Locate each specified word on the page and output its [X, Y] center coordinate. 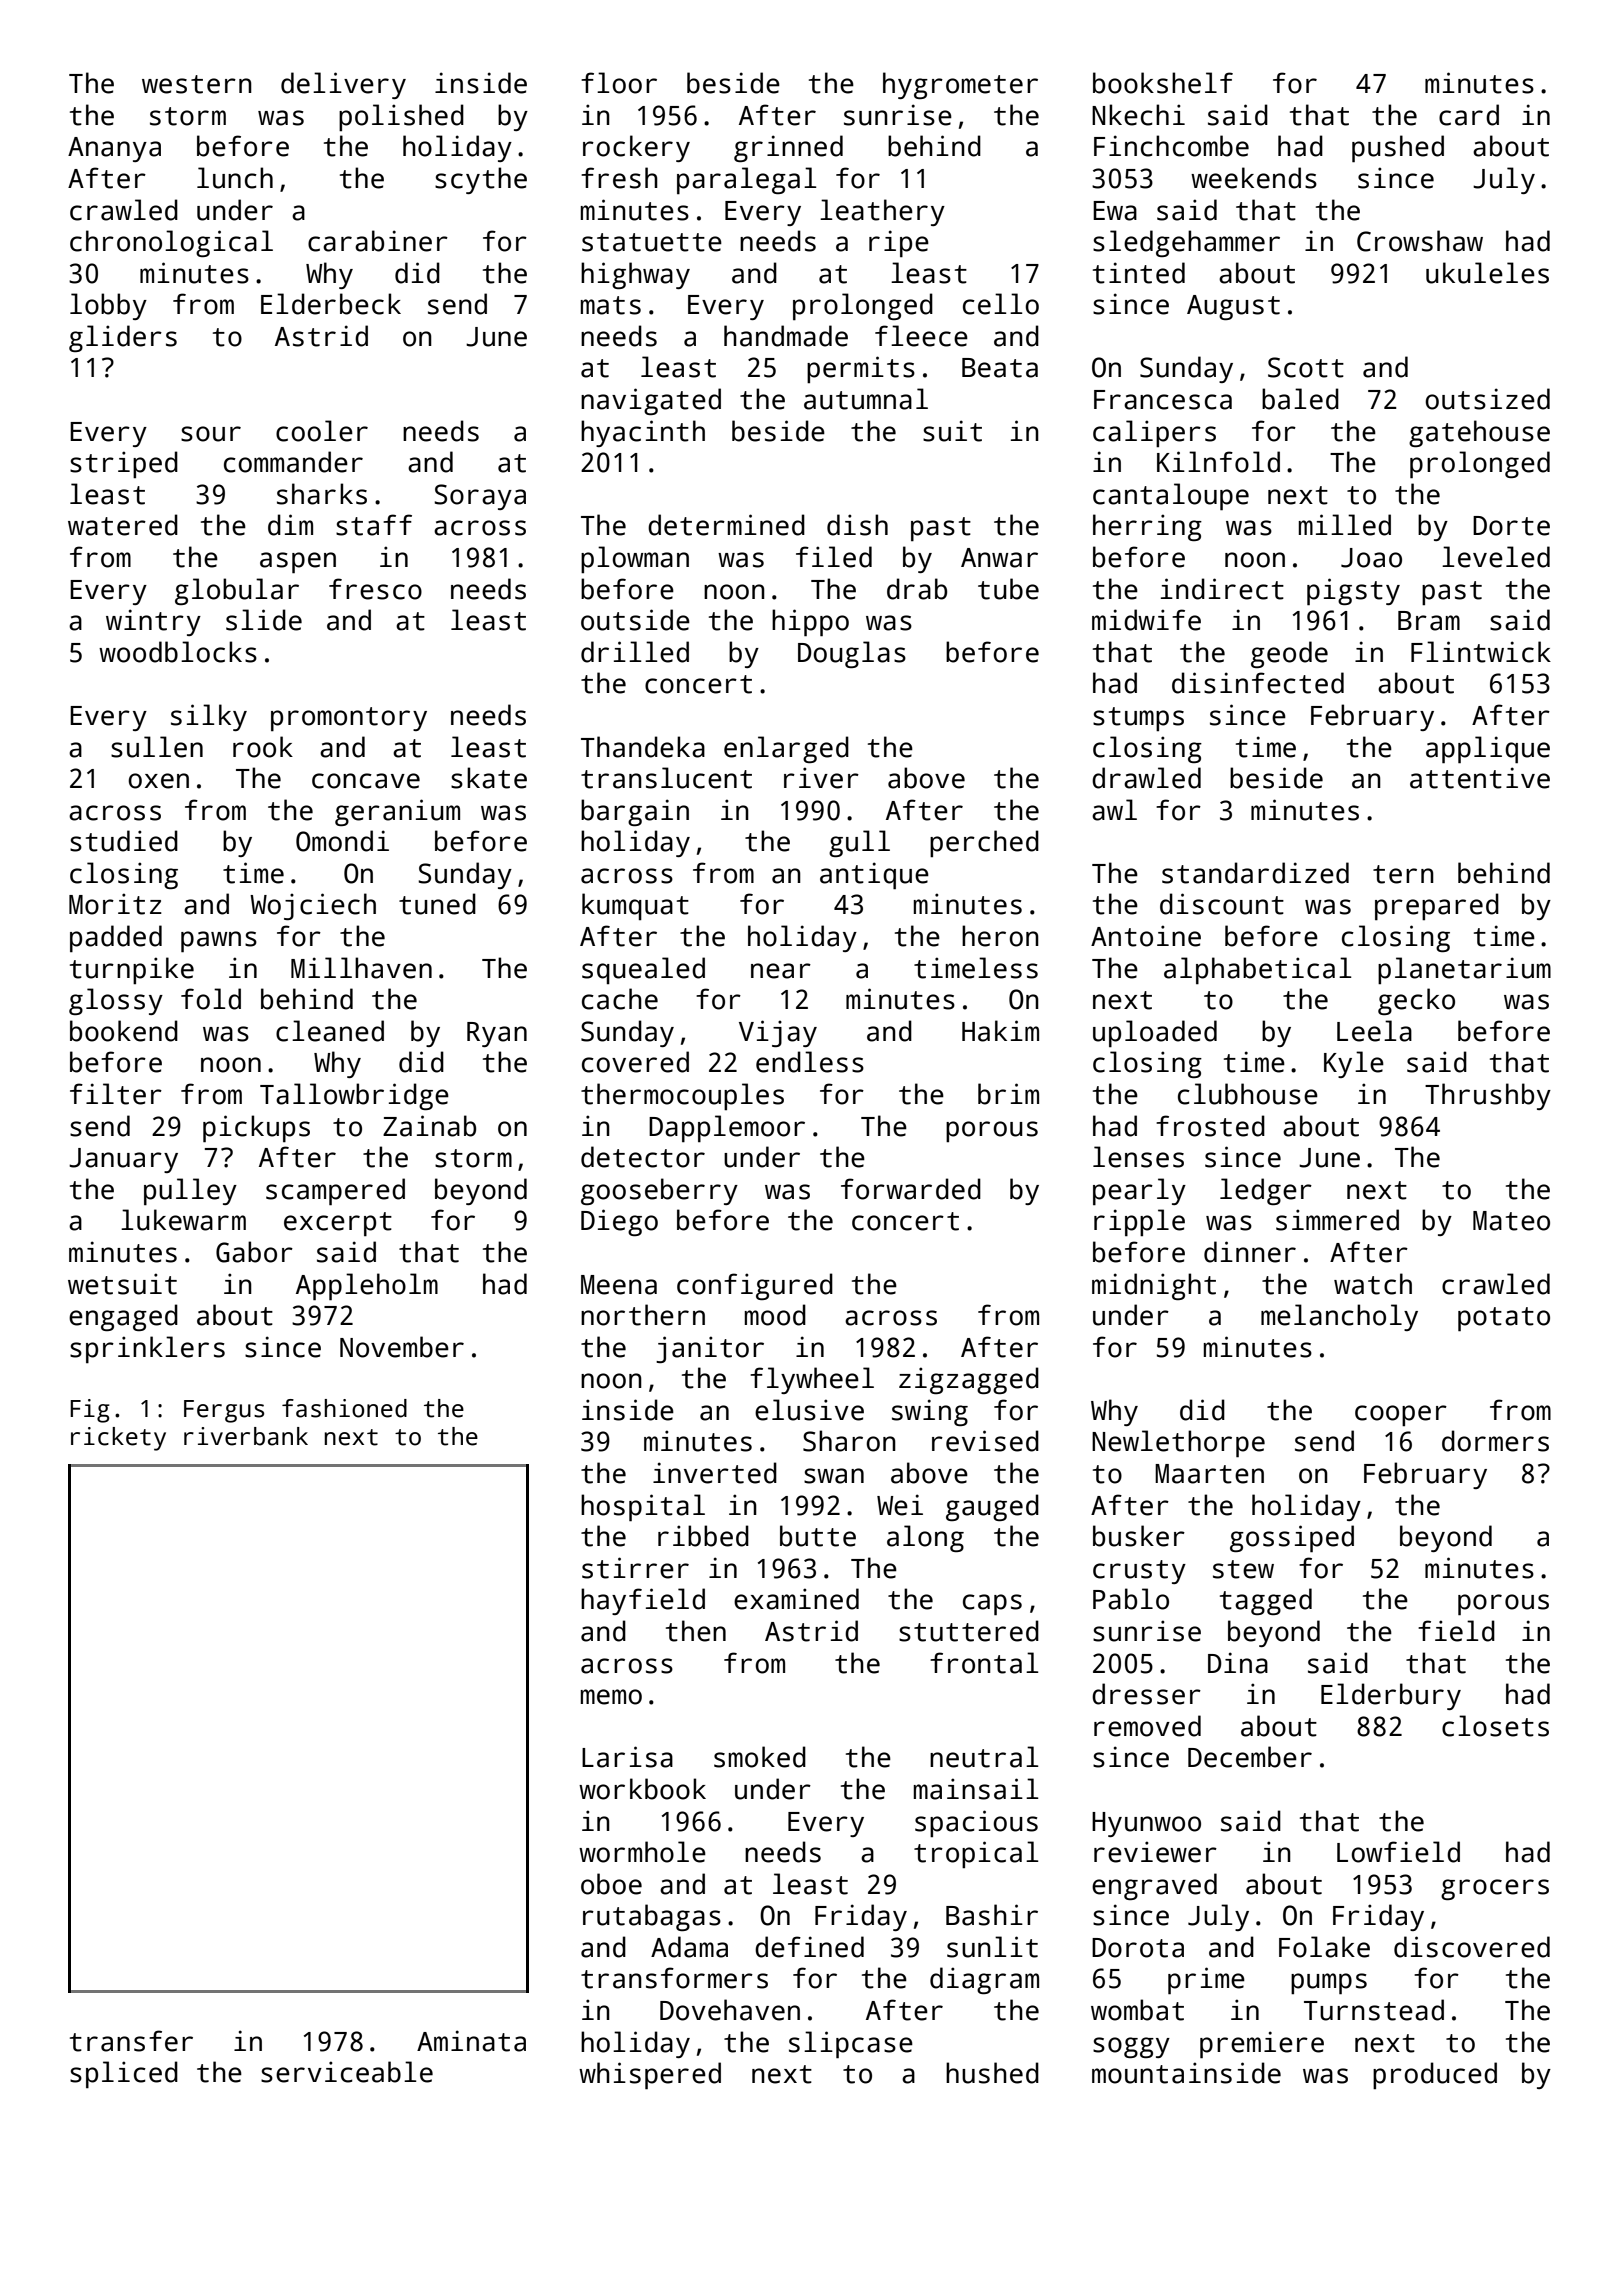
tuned [437, 904]
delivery [343, 85]
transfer [131, 2041]
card [1469, 115]
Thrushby [1488, 1096]
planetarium [1464, 970]
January [123, 1160]
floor [619, 83]
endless [810, 1062]
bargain [635, 812]
